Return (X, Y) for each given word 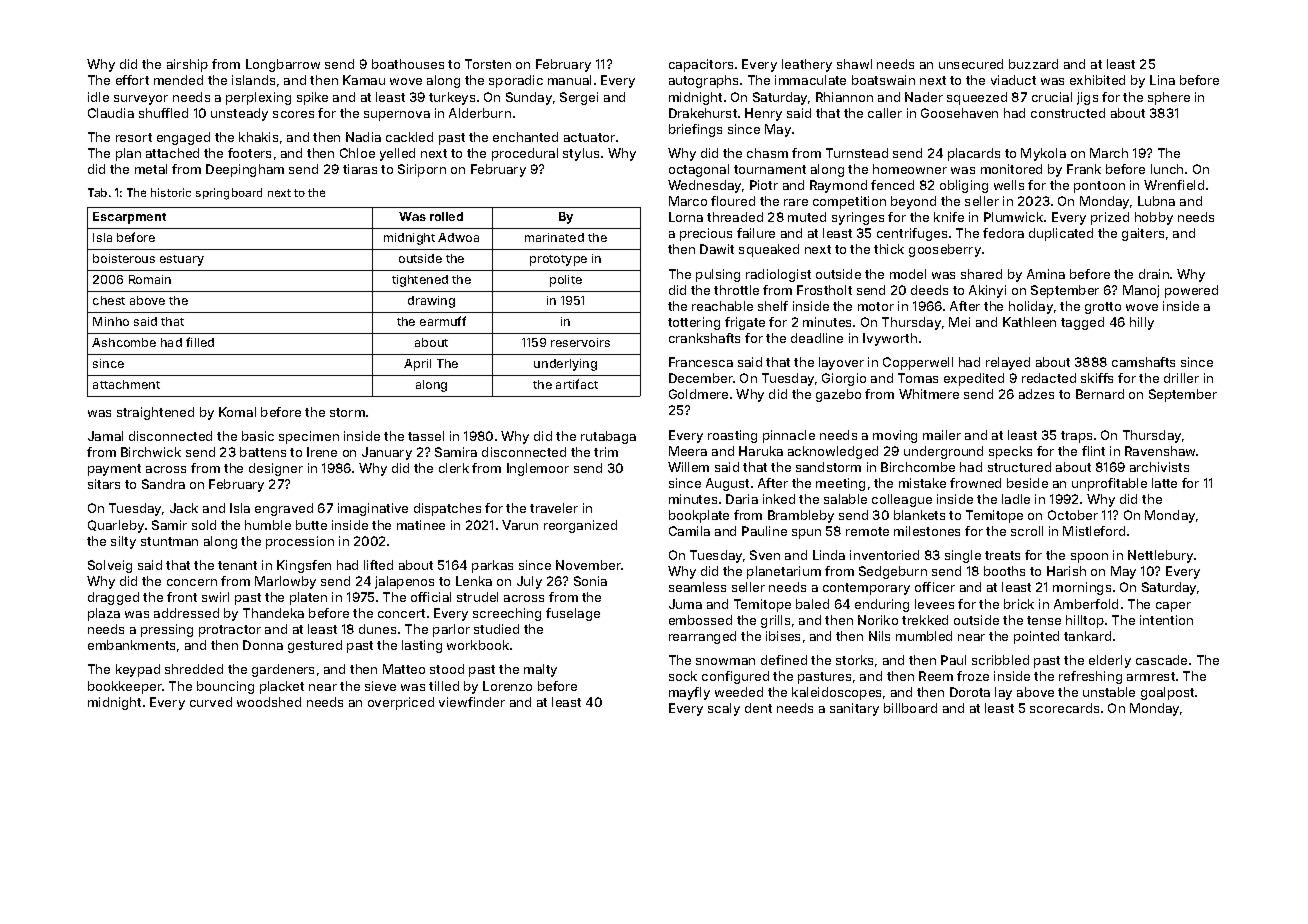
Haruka (761, 451)
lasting (422, 646)
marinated (554, 237)
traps (1076, 437)
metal (151, 169)
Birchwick (151, 452)
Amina (1046, 274)
